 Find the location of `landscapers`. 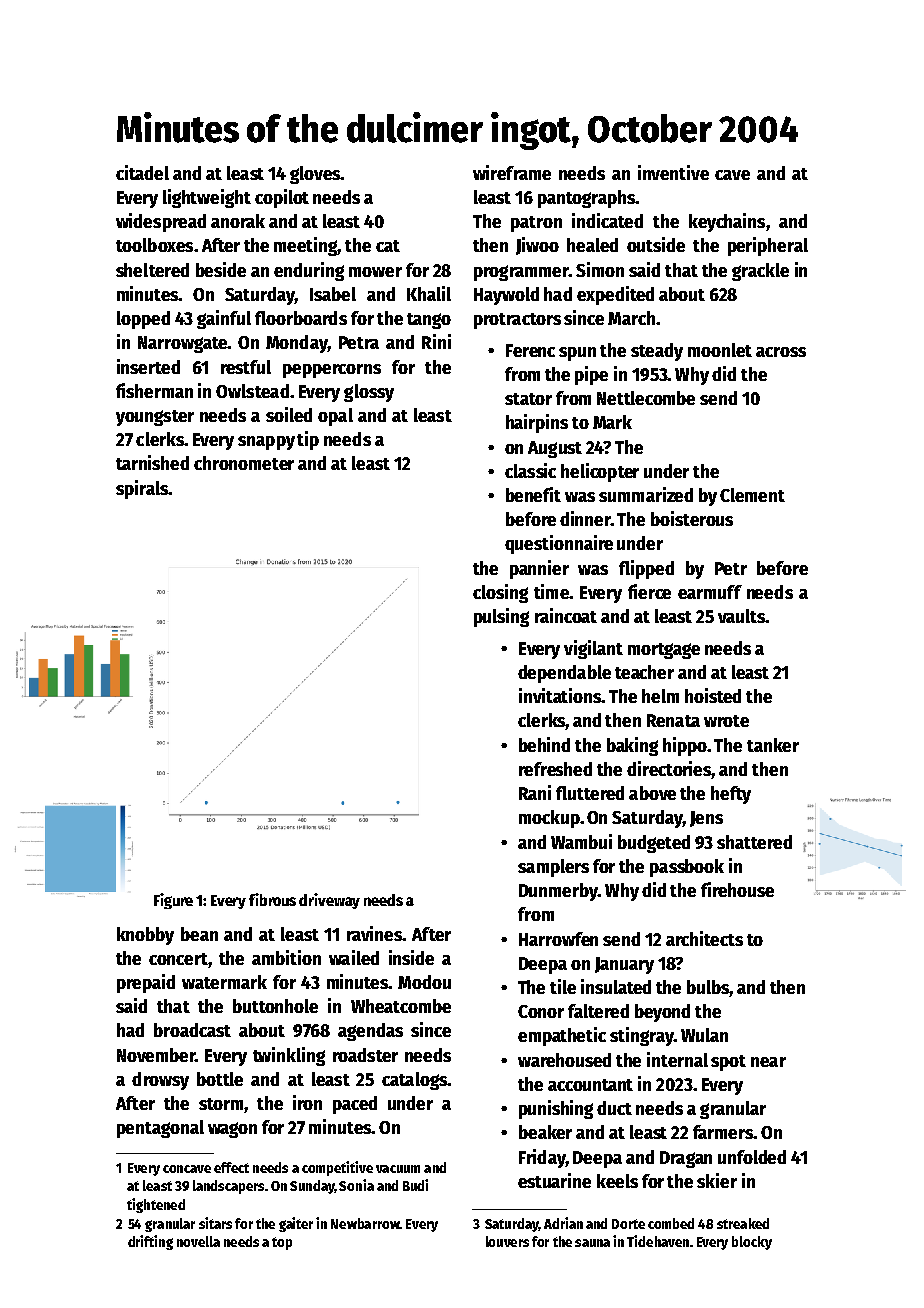

landscapers is located at coordinates (228, 1187).
